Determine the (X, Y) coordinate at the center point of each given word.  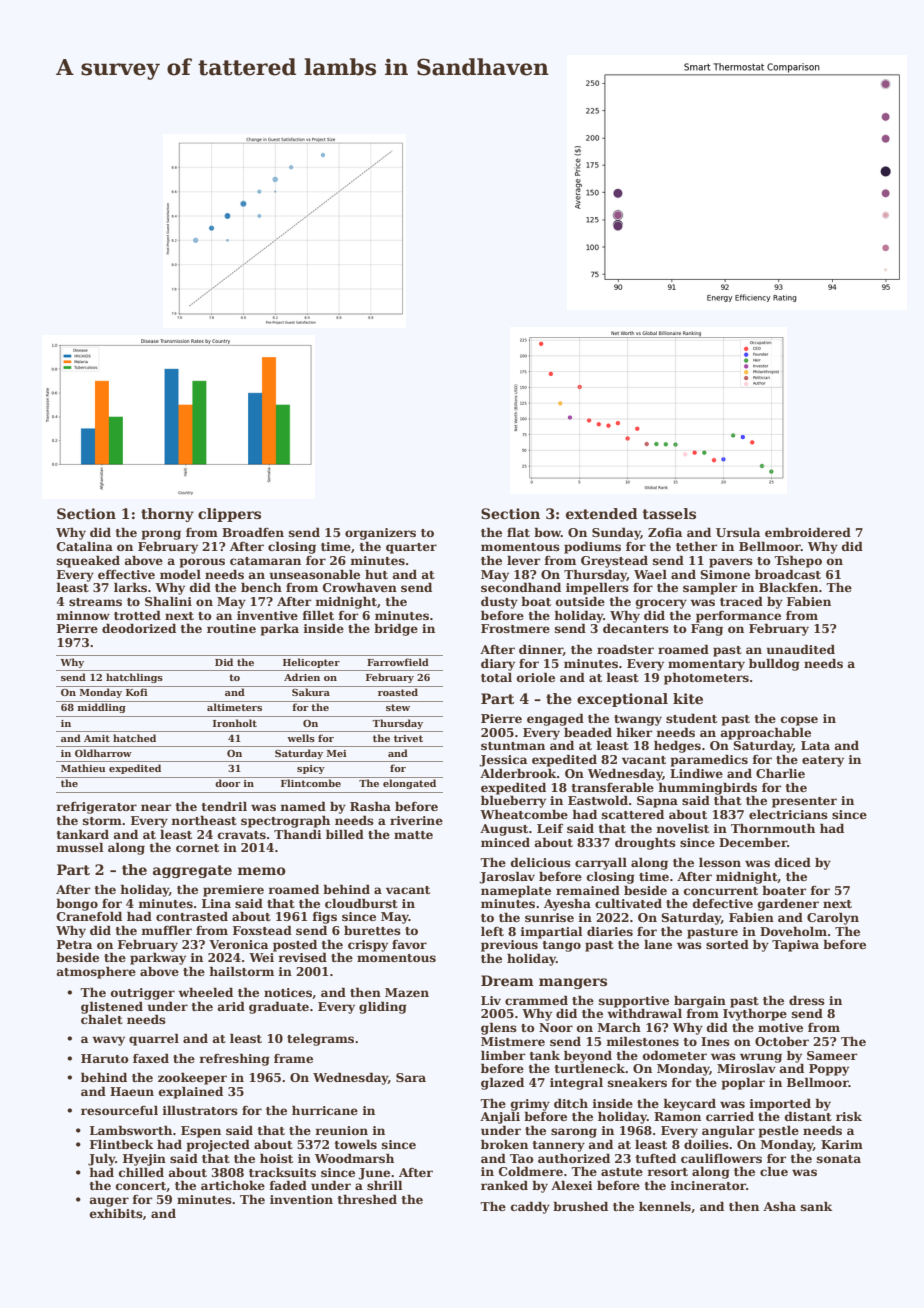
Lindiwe (696, 773)
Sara (411, 1077)
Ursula (738, 532)
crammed (536, 1000)
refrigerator (96, 808)
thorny (167, 515)
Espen (201, 1132)
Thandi (298, 834)
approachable (766, 733)
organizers (380, 534)
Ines (715, 1041)
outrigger (143, 994)
